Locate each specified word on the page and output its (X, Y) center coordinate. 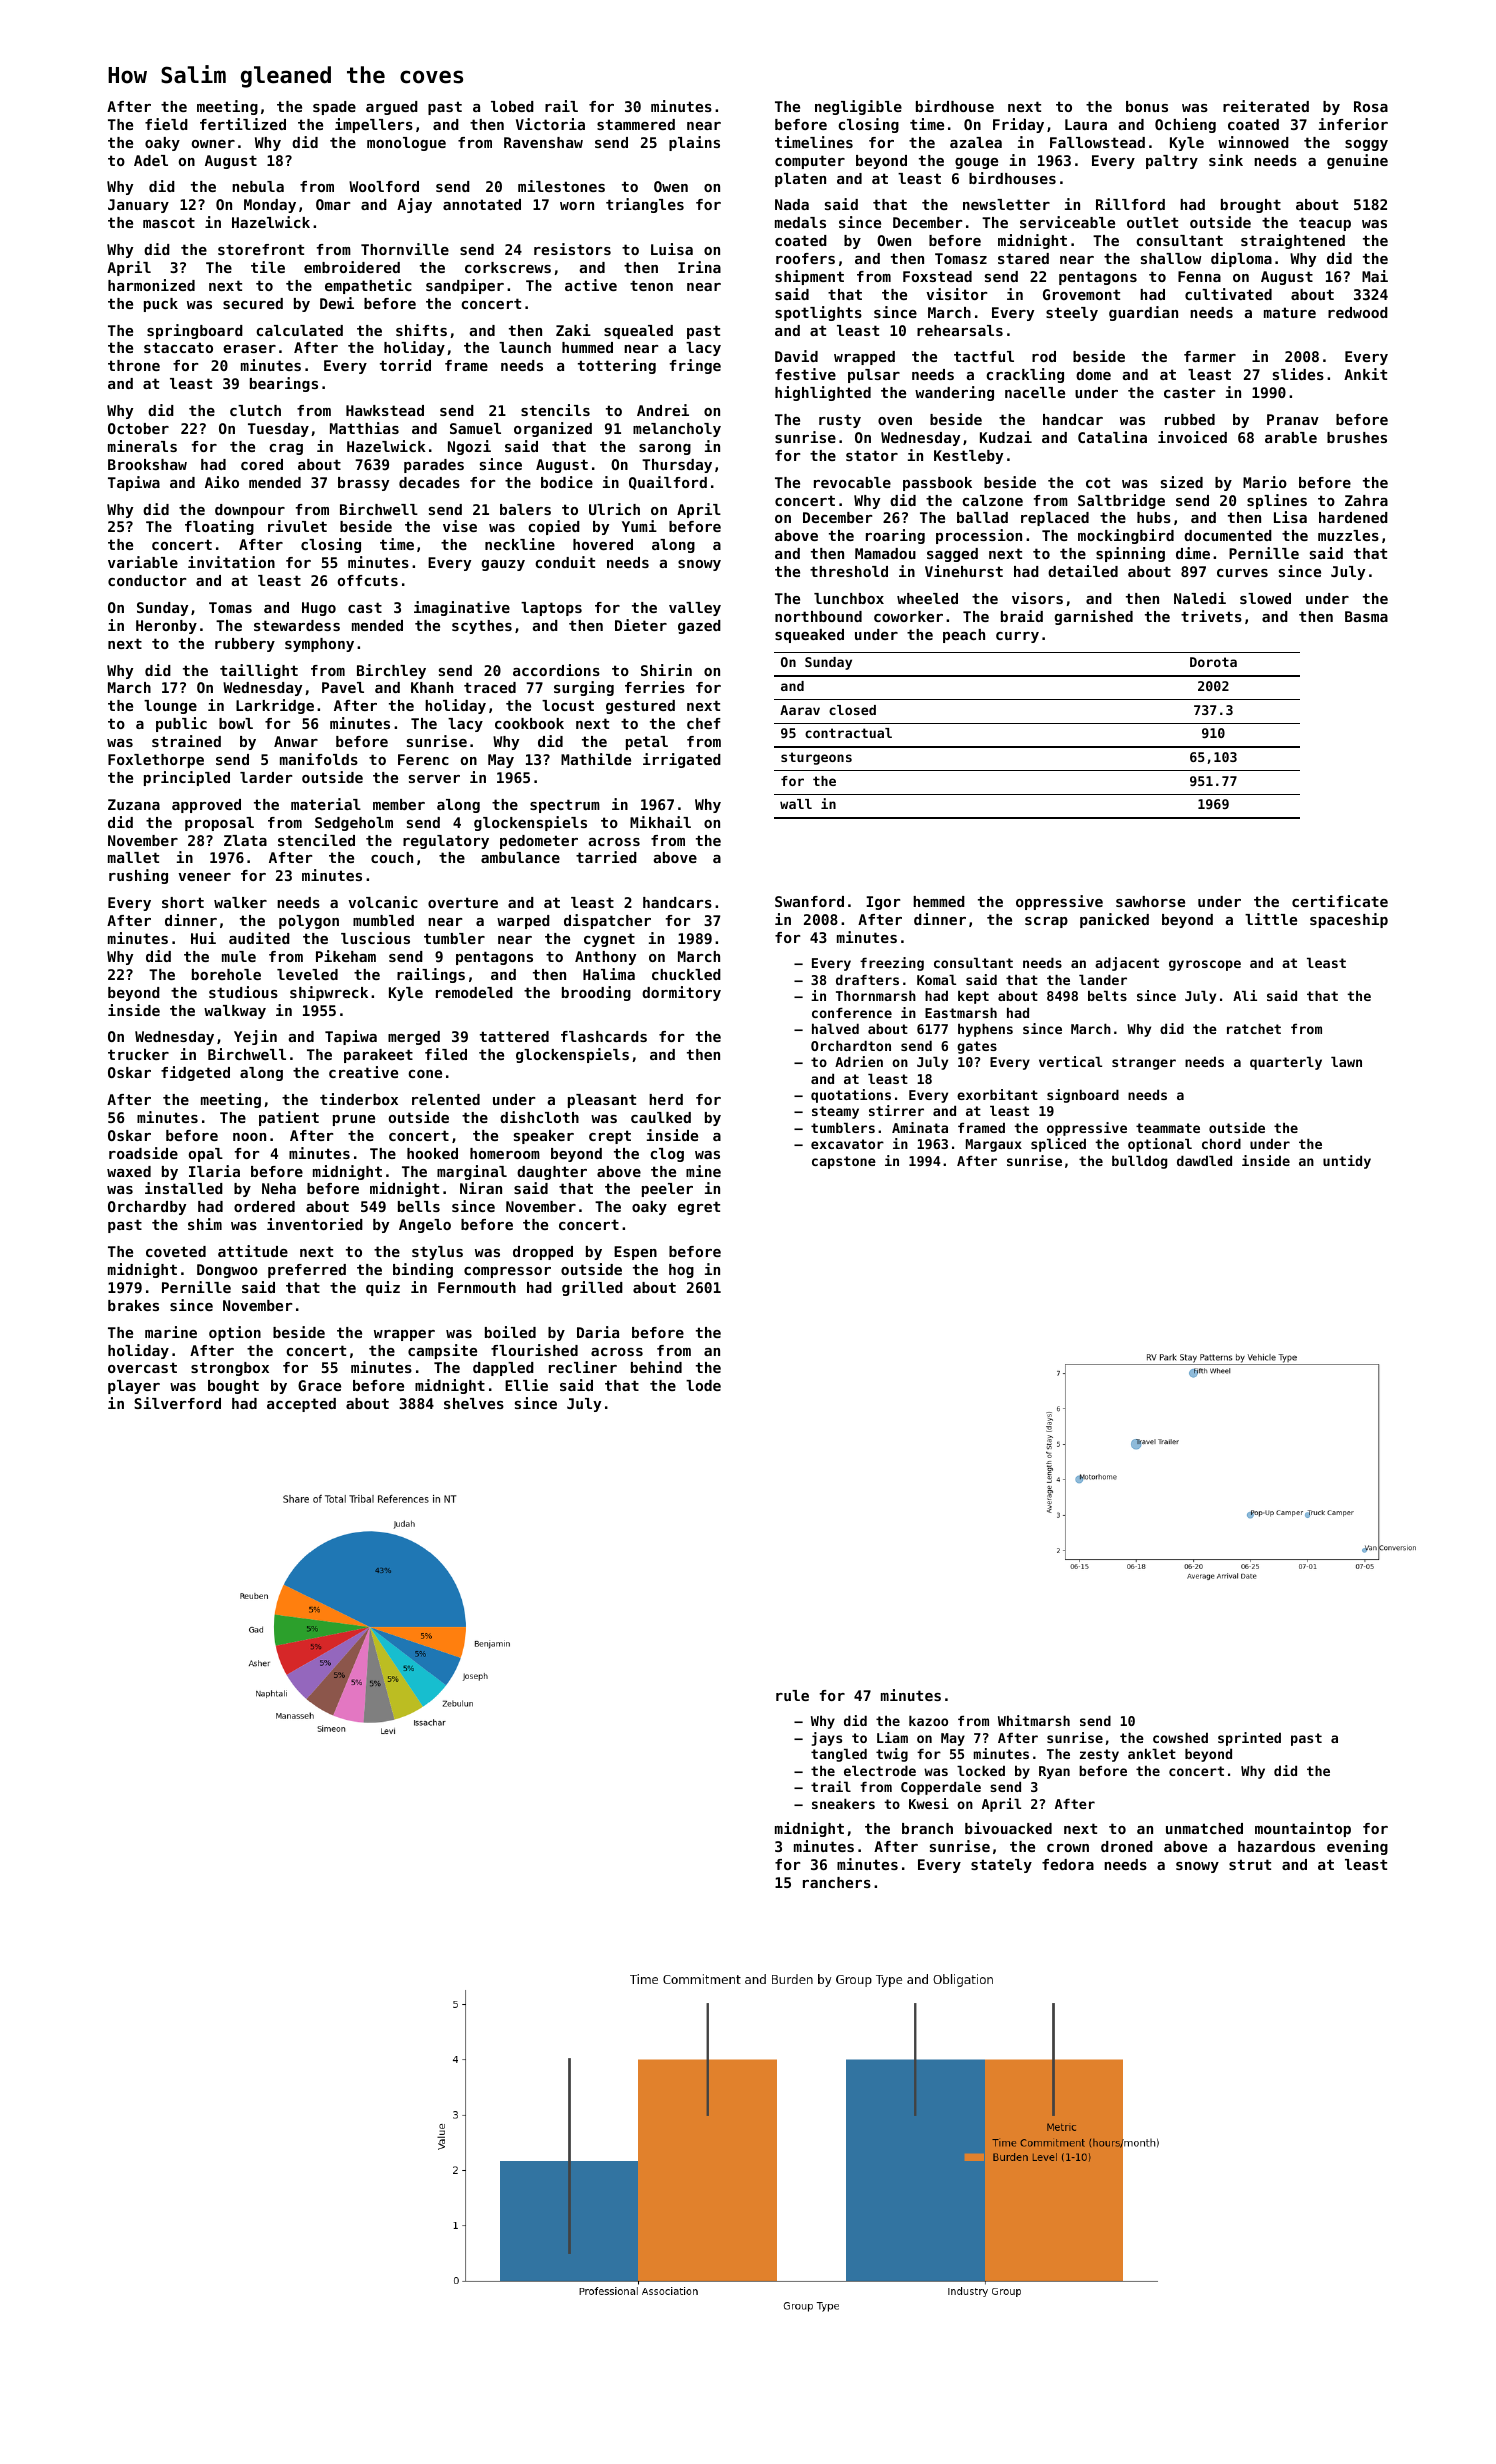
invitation (231, 562)
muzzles (1348, 535)
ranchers (837, 1882)
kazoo (928, 1720)
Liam (892, 1737)
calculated (299, 330)
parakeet (378, 1056)
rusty (840, 421)
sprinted (1249, 1739)
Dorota (1213, 662)
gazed (699, 627)
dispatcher (607, 921)
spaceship (1349, 920)
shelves (474, 1403)
